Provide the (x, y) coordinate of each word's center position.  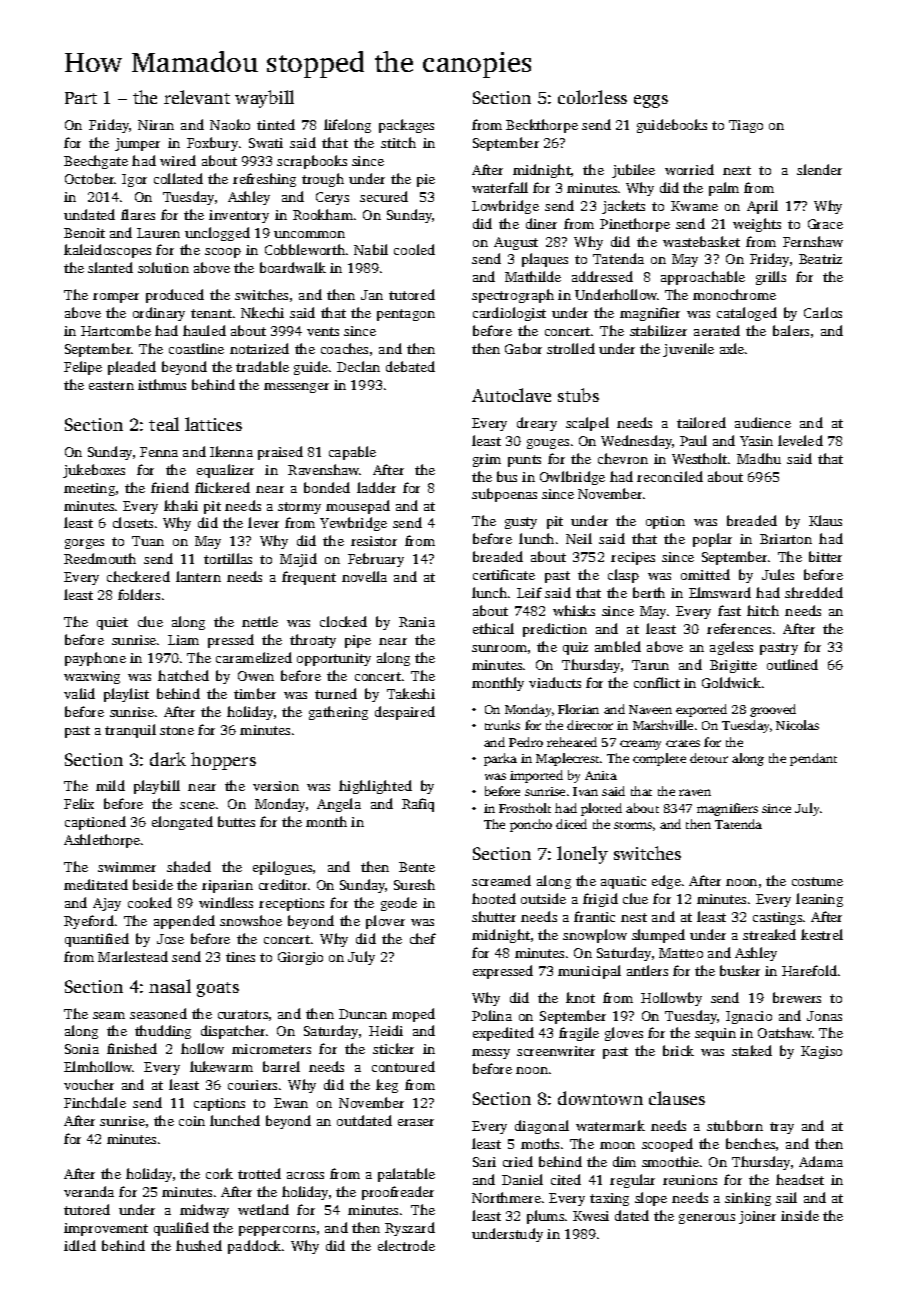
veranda (89, 1191)
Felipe (83, 368)
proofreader (398, 1193)
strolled (571, 348)
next (737, 170)
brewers (797, 997)
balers (791, 330)
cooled (414, 249)
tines (240, 957)
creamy (640, 745)
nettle (260, 621)
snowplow (595, 936)
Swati (266, 143)
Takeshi (411, 693)
